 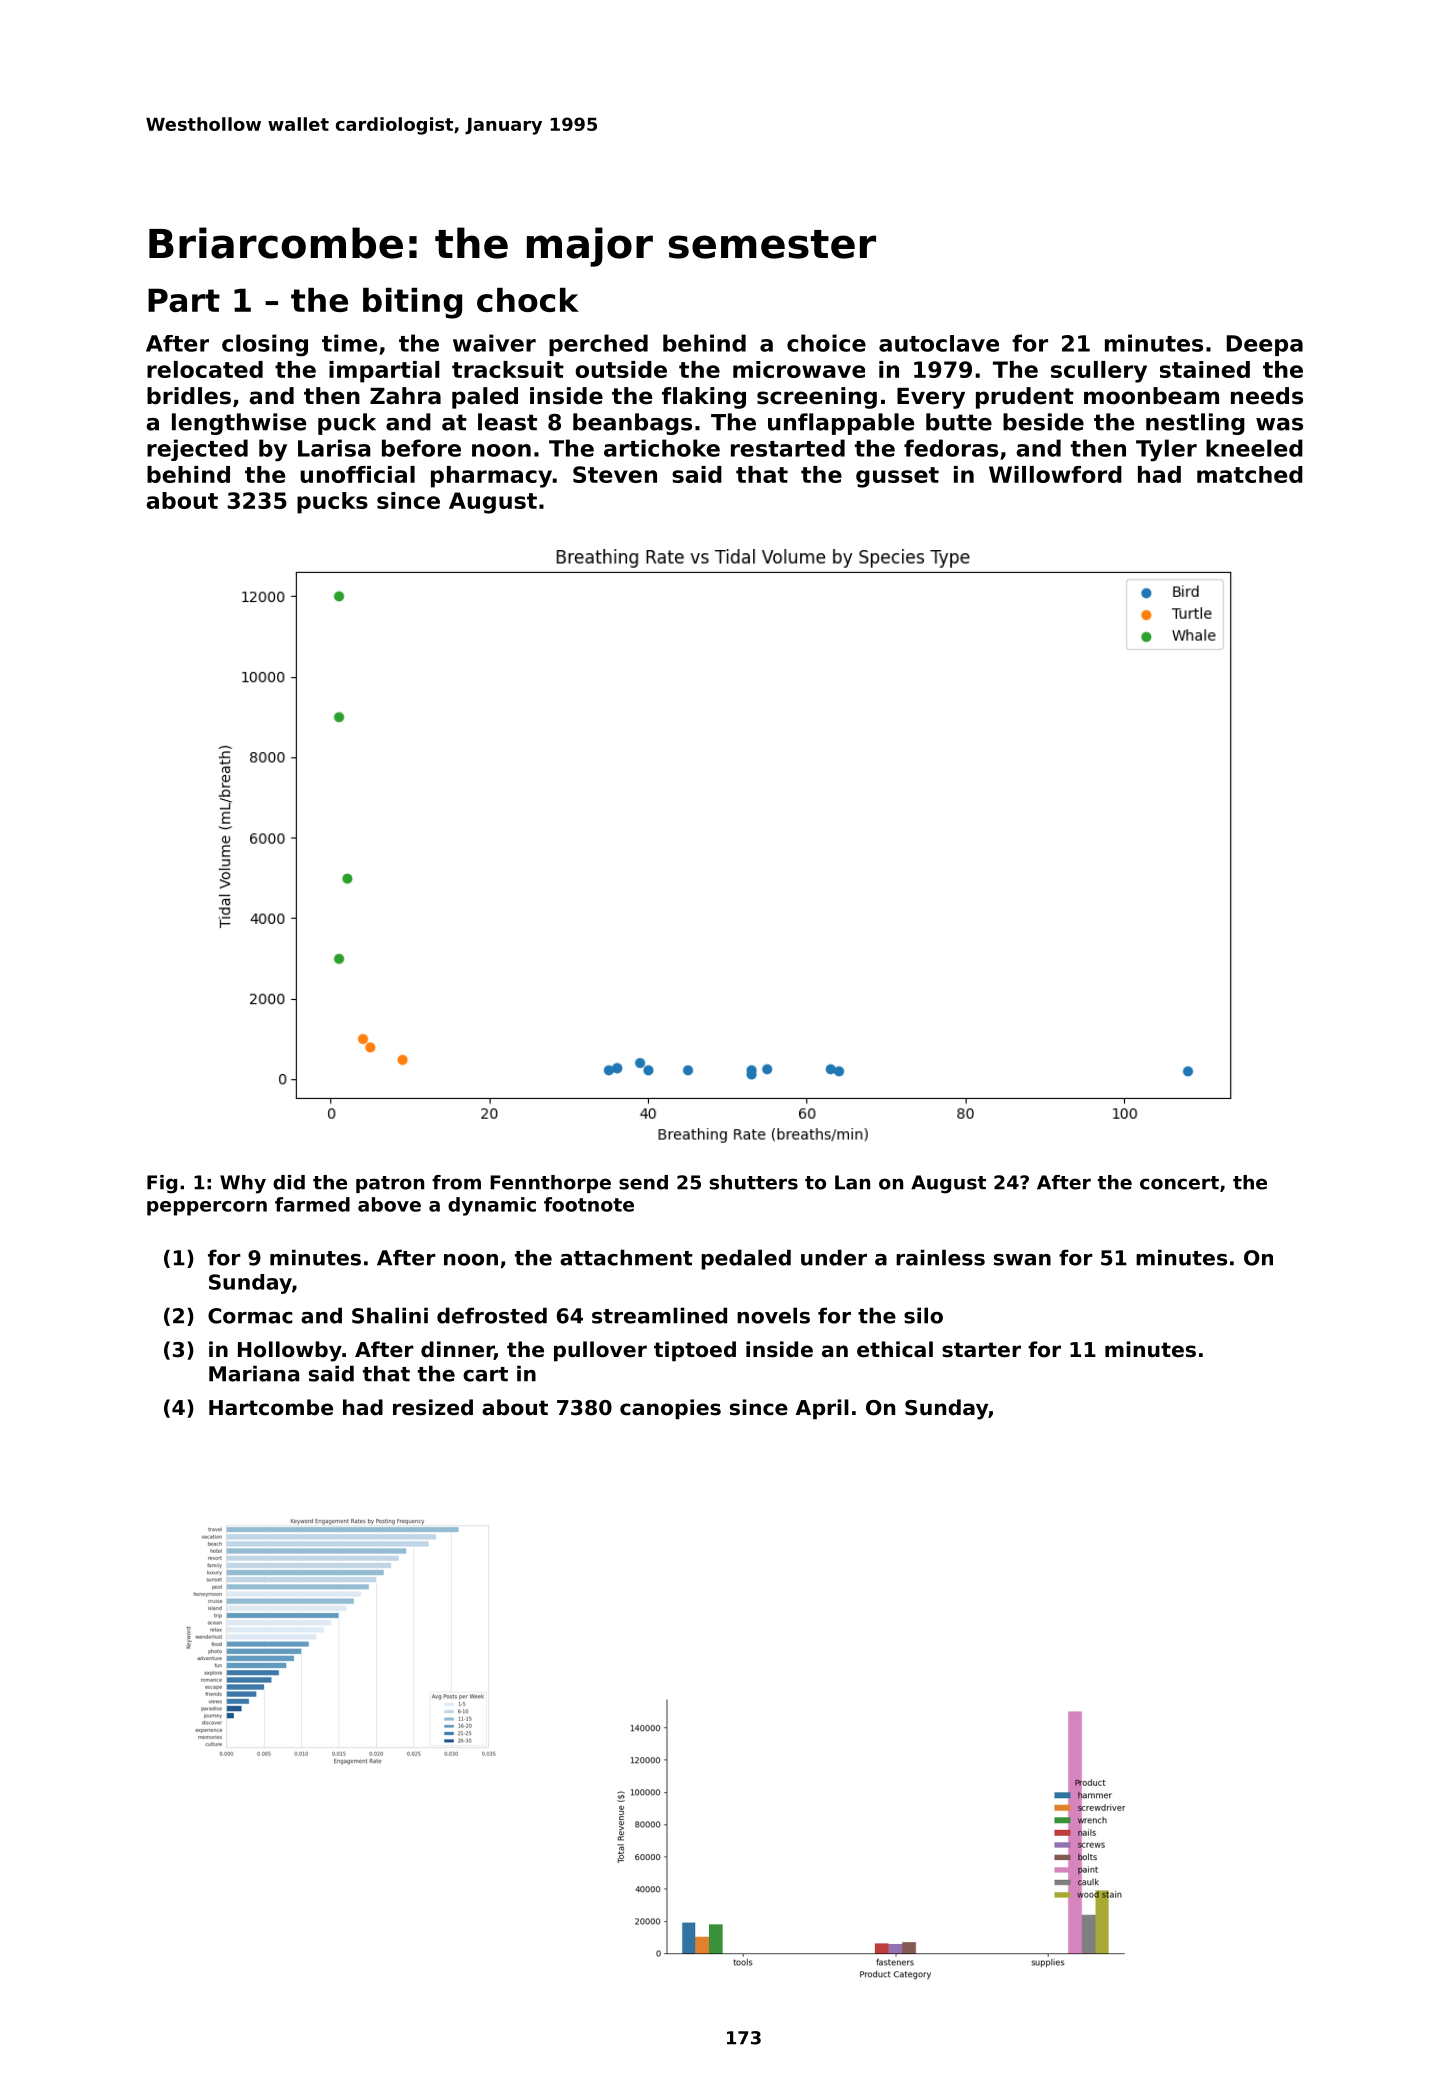 What do you see at coordinates (788, 448) in the document?
I see `restarted` at bounding box center [788, 448].
